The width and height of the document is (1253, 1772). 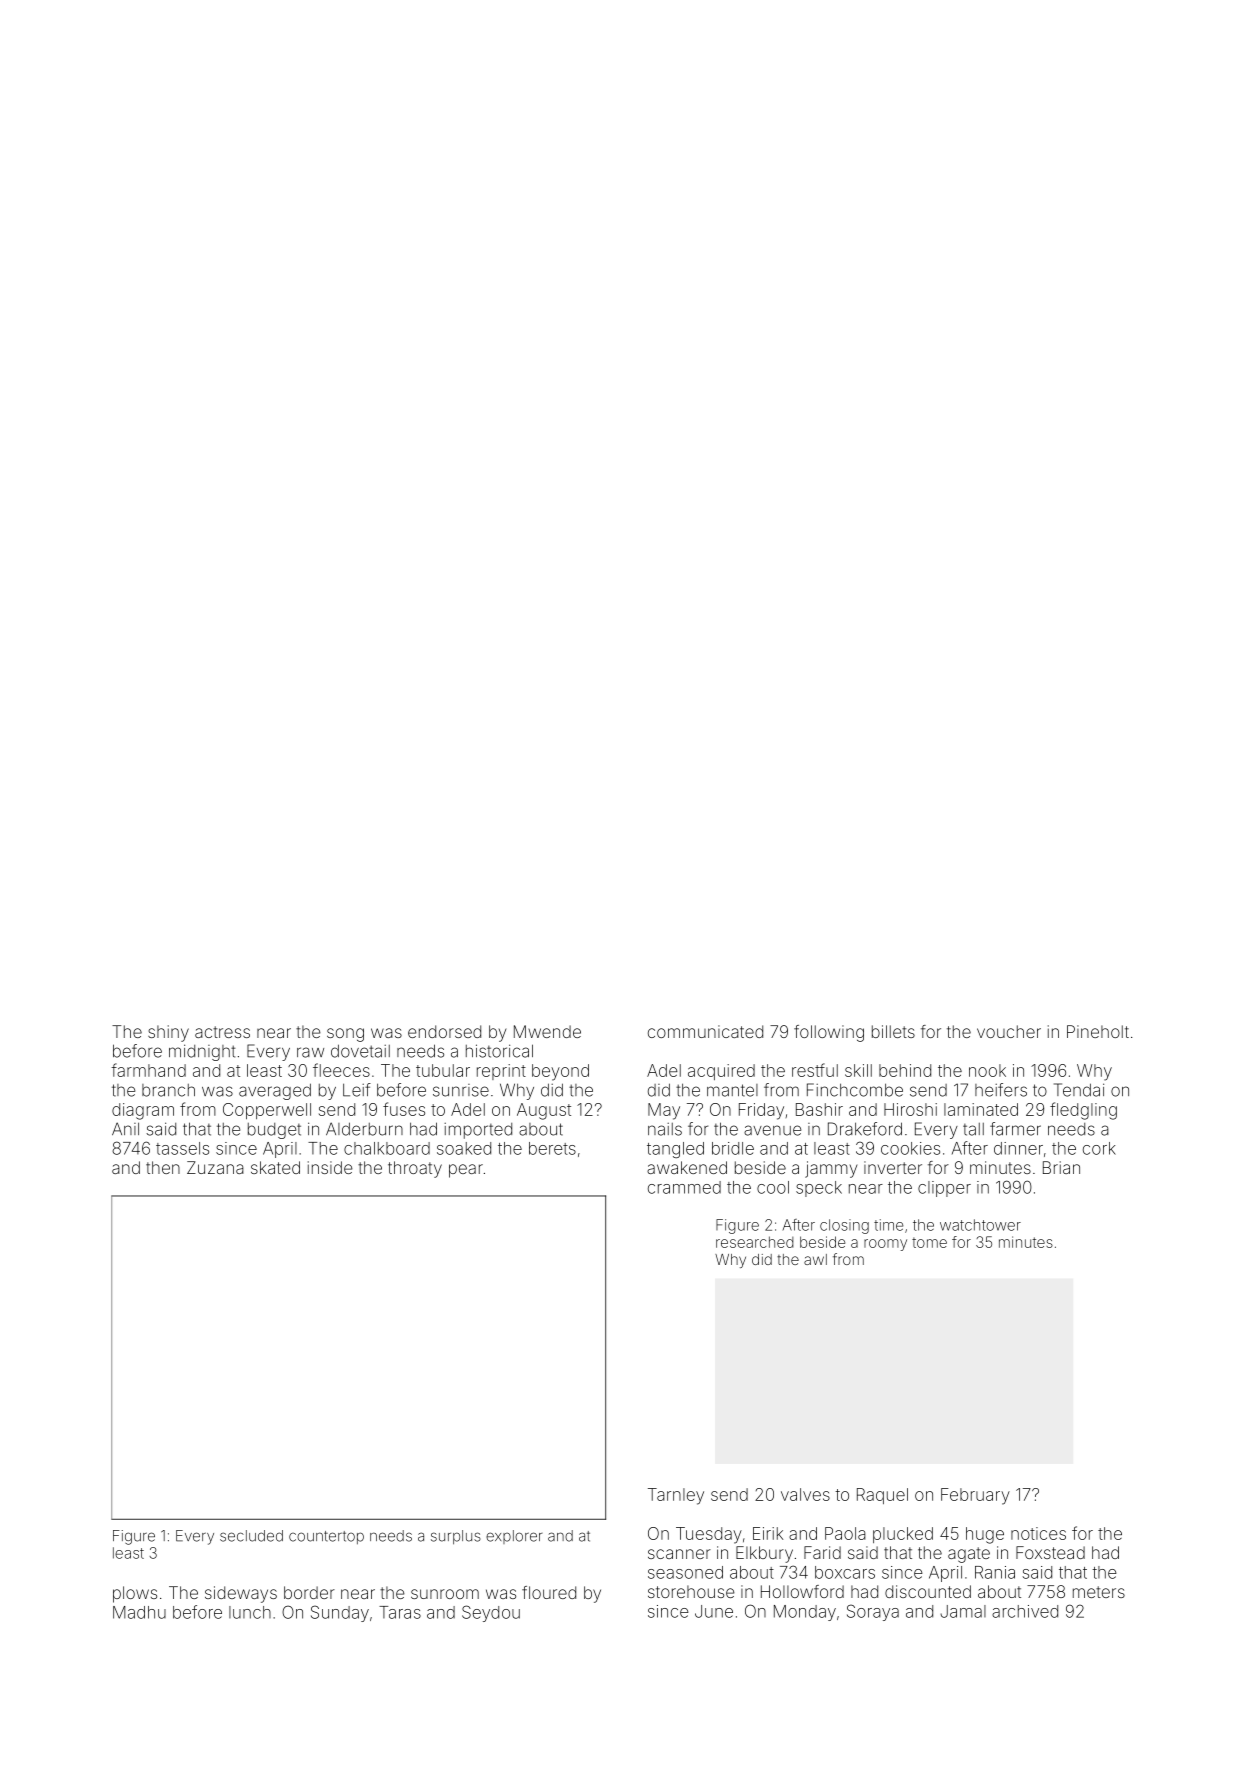 What do you see at coordinates (139, 1612) in the document?
I see `Madhu` at bounding box center [139, 1612].
